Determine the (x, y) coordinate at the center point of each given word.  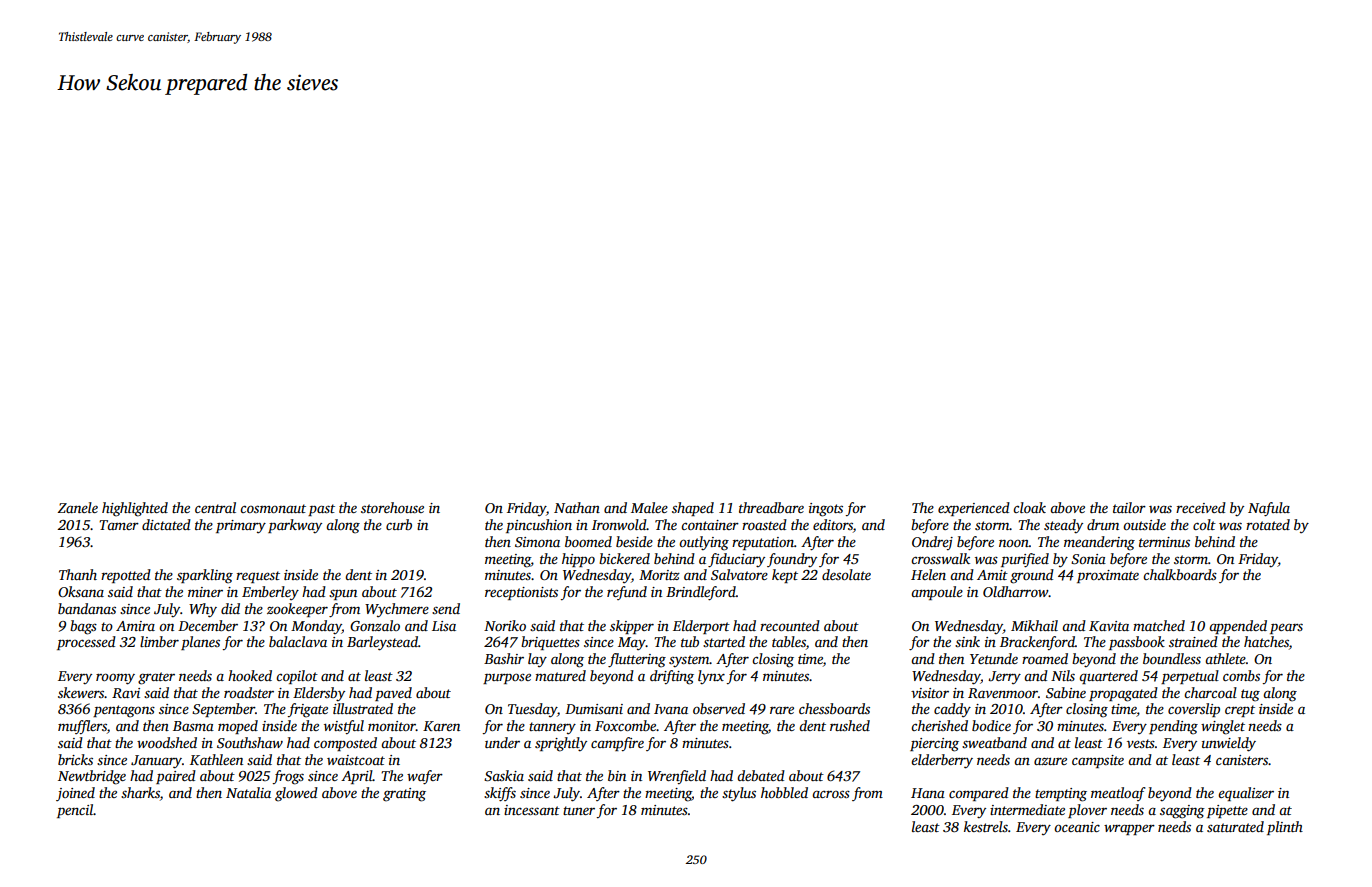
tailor (1129, 507)
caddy (952, 710)
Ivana (671, 709)
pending (1173, 727)
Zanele (78, 507)
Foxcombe (626, 725)
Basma (193, 726)
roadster (249, 692)
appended (1238, 627)
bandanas (87, 608)
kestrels (986, 826)
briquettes (550, 643)
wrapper (1129, 829)
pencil (75, 811)
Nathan (577, 507)
